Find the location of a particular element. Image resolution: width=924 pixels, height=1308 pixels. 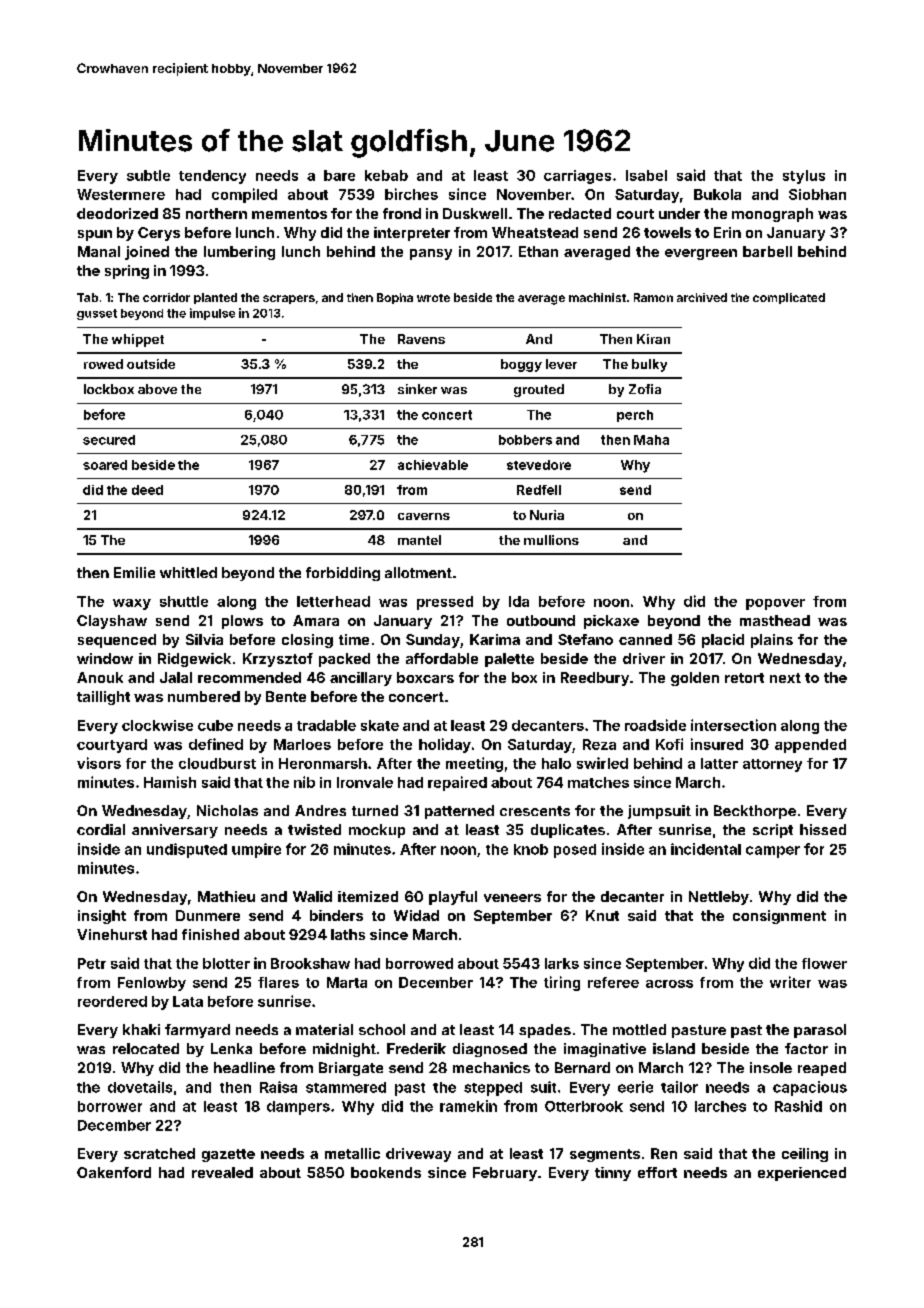

subtle is located at coordinates (148, 175).
